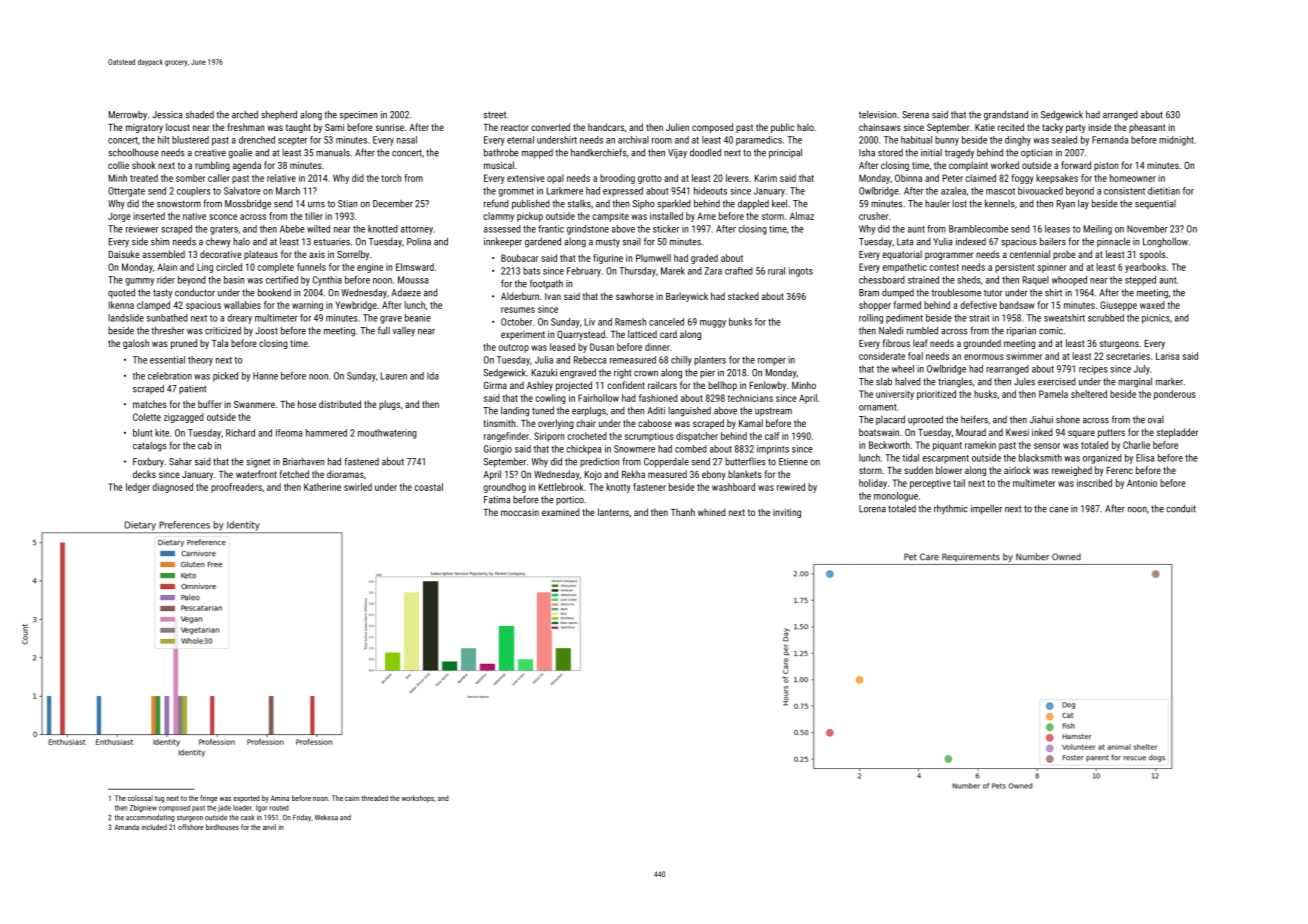  Describe the element at coordinates (561, 512) in the image. I see `examined` at that location.
